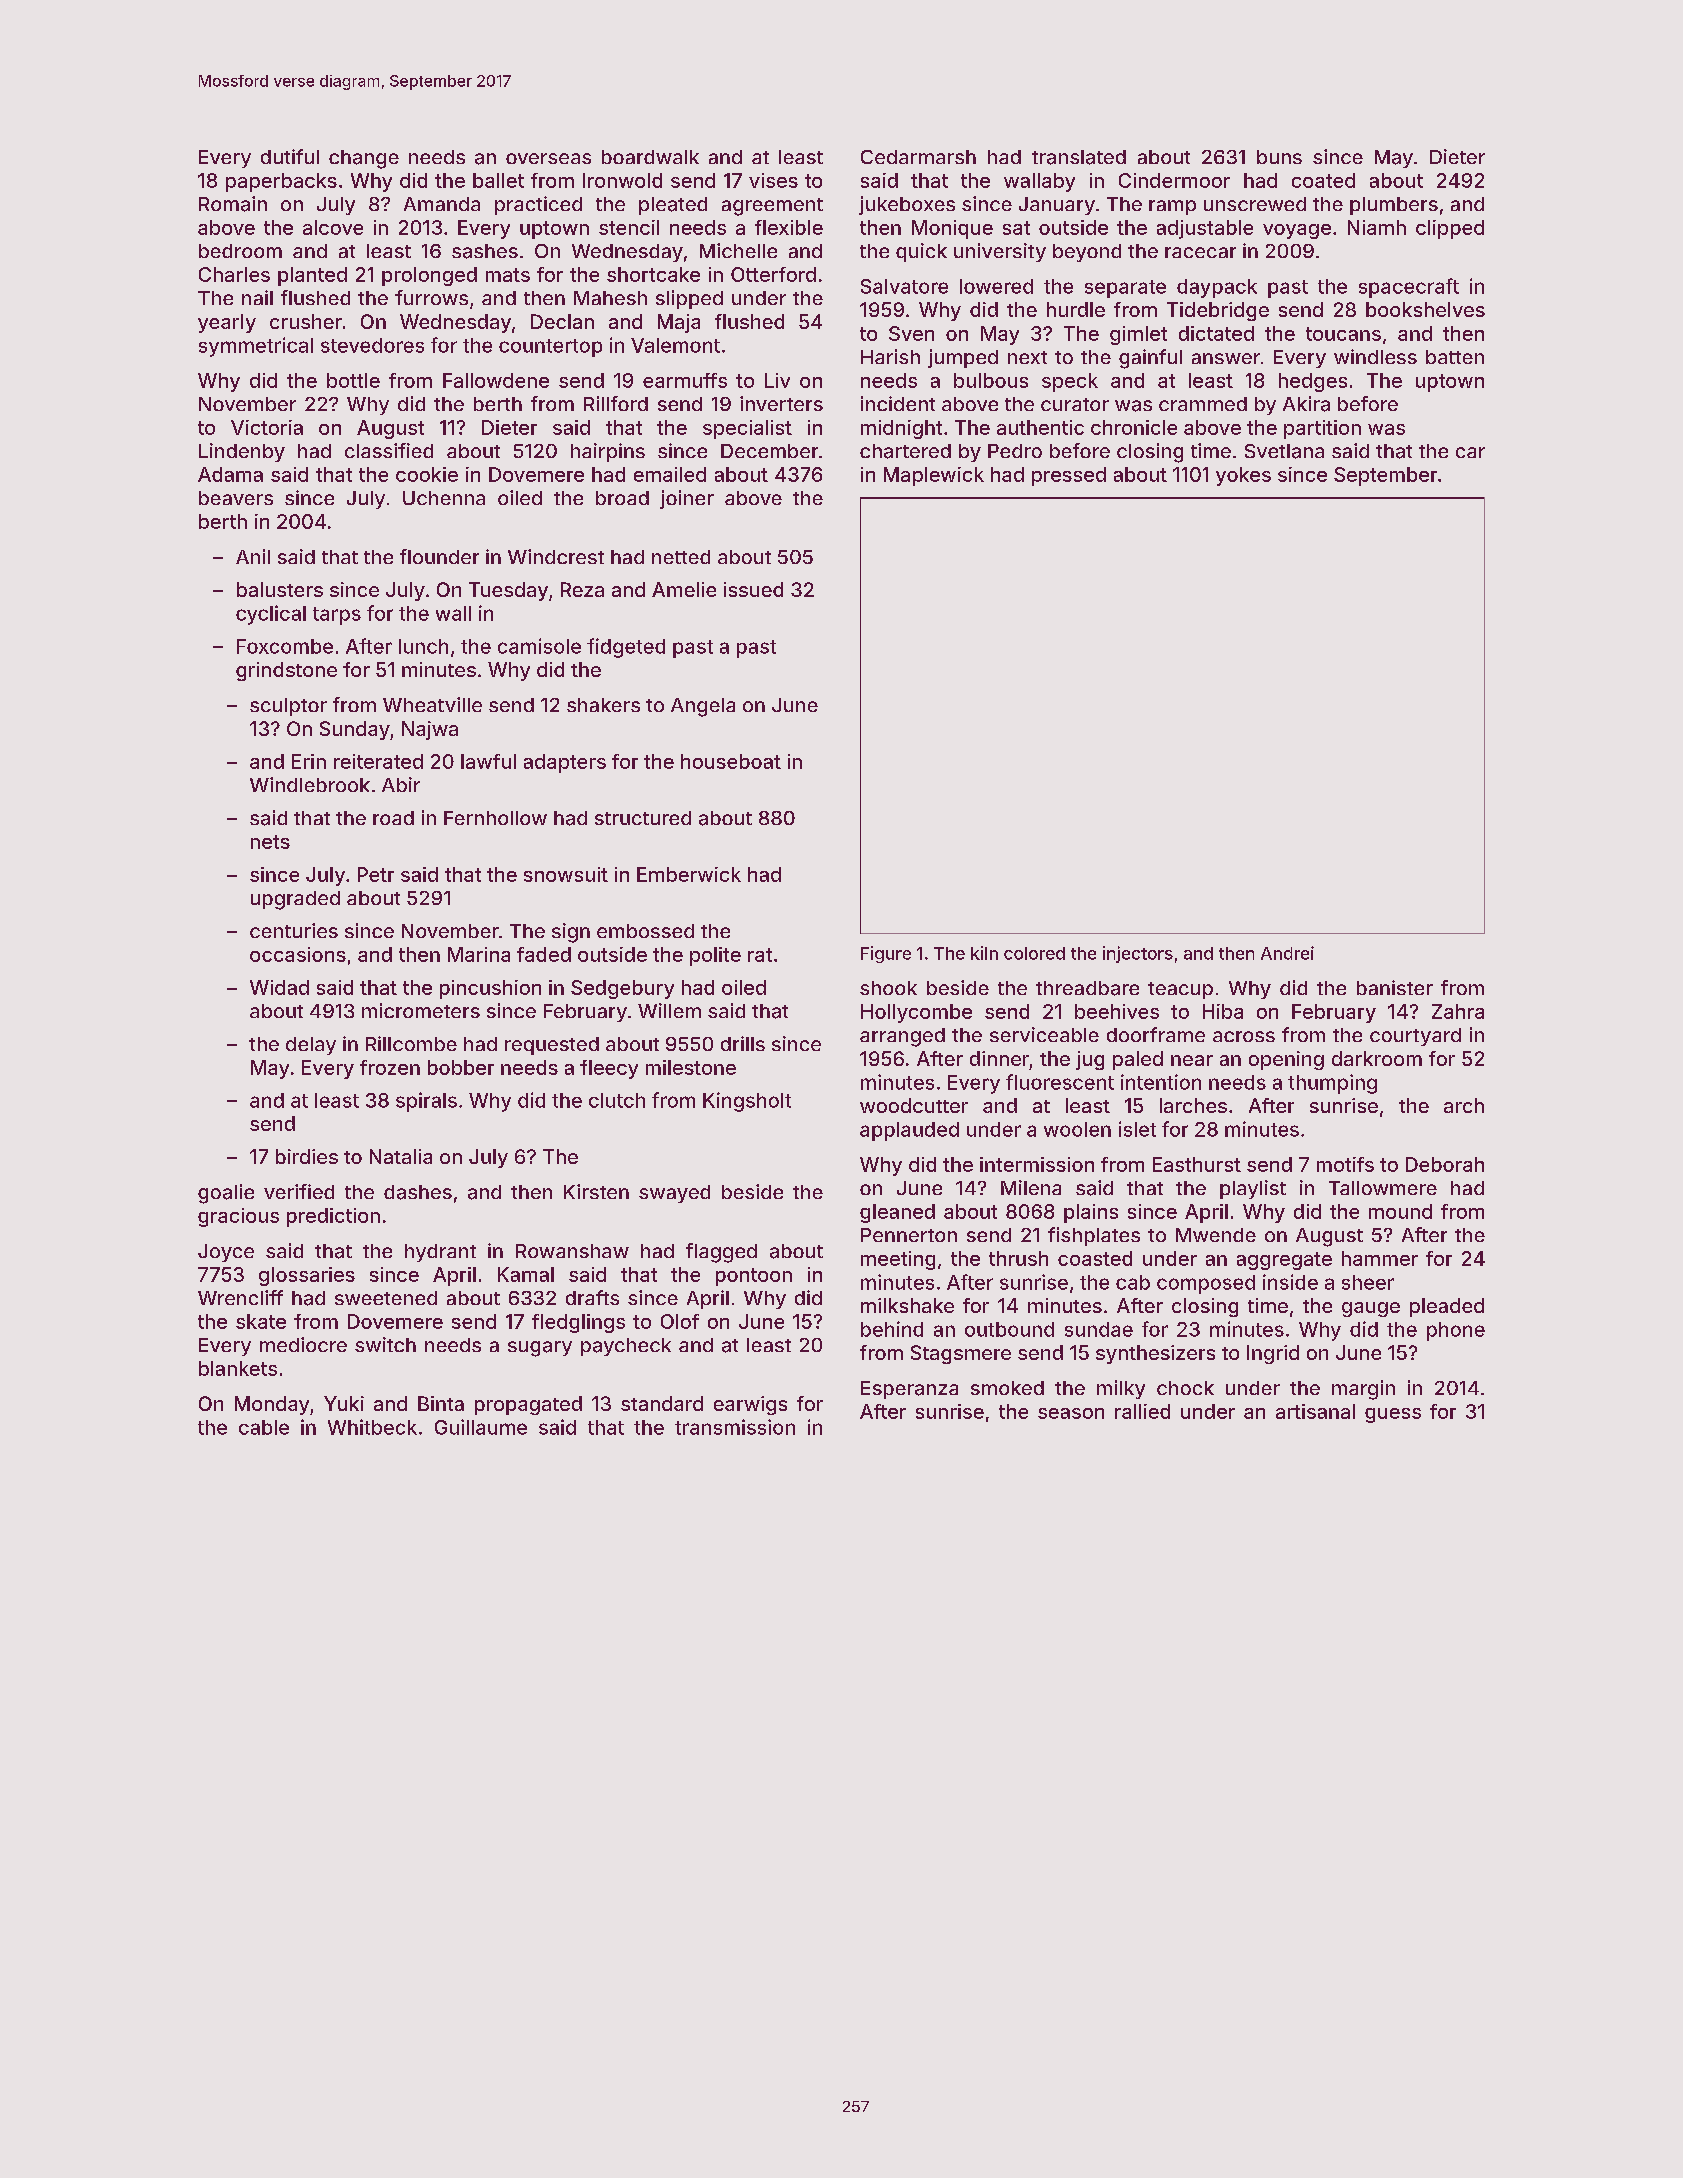 This screenshot has width=1683, height=2178. What do you see at coordinates (264, 1427) in the screenshot?
I see `cable` at bounding box center [264, 1427].
